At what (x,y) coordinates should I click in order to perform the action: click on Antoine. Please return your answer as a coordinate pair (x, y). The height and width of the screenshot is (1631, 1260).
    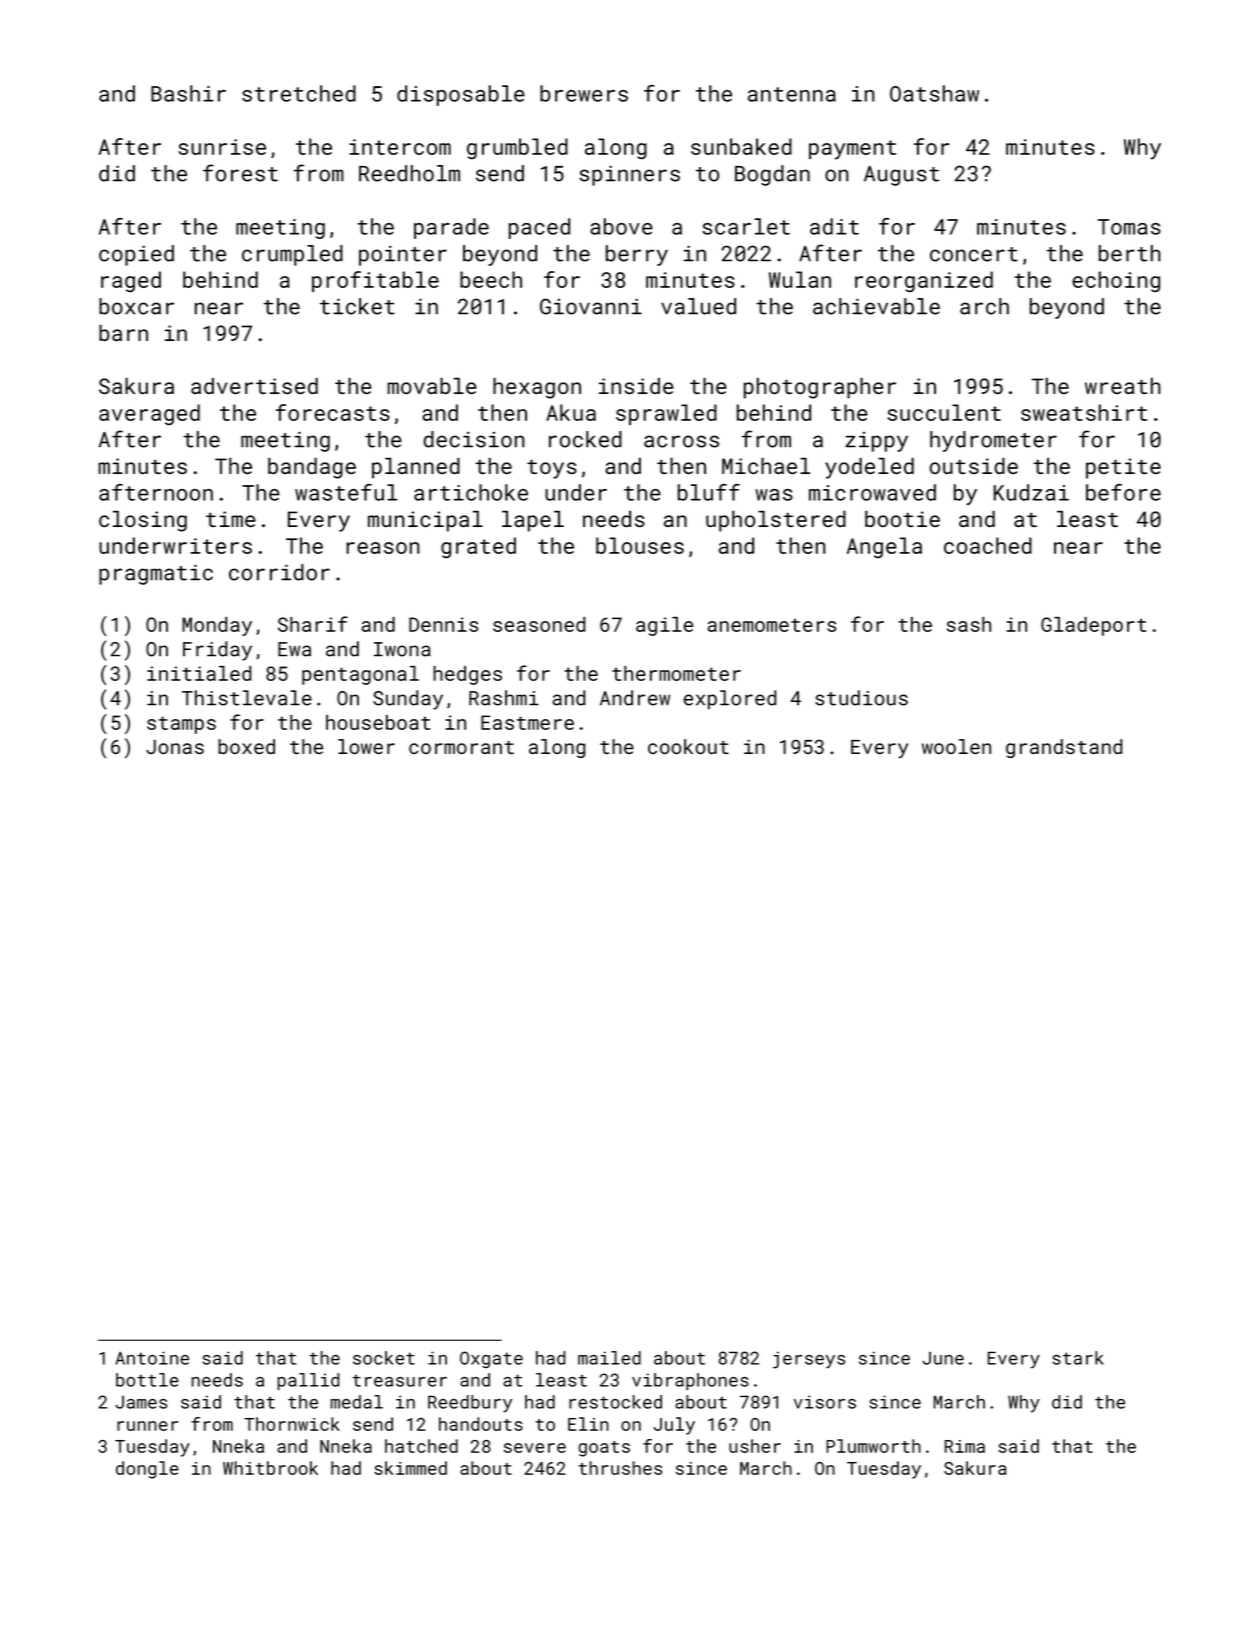
    Looking at the image, I should click on (152, 1358).
